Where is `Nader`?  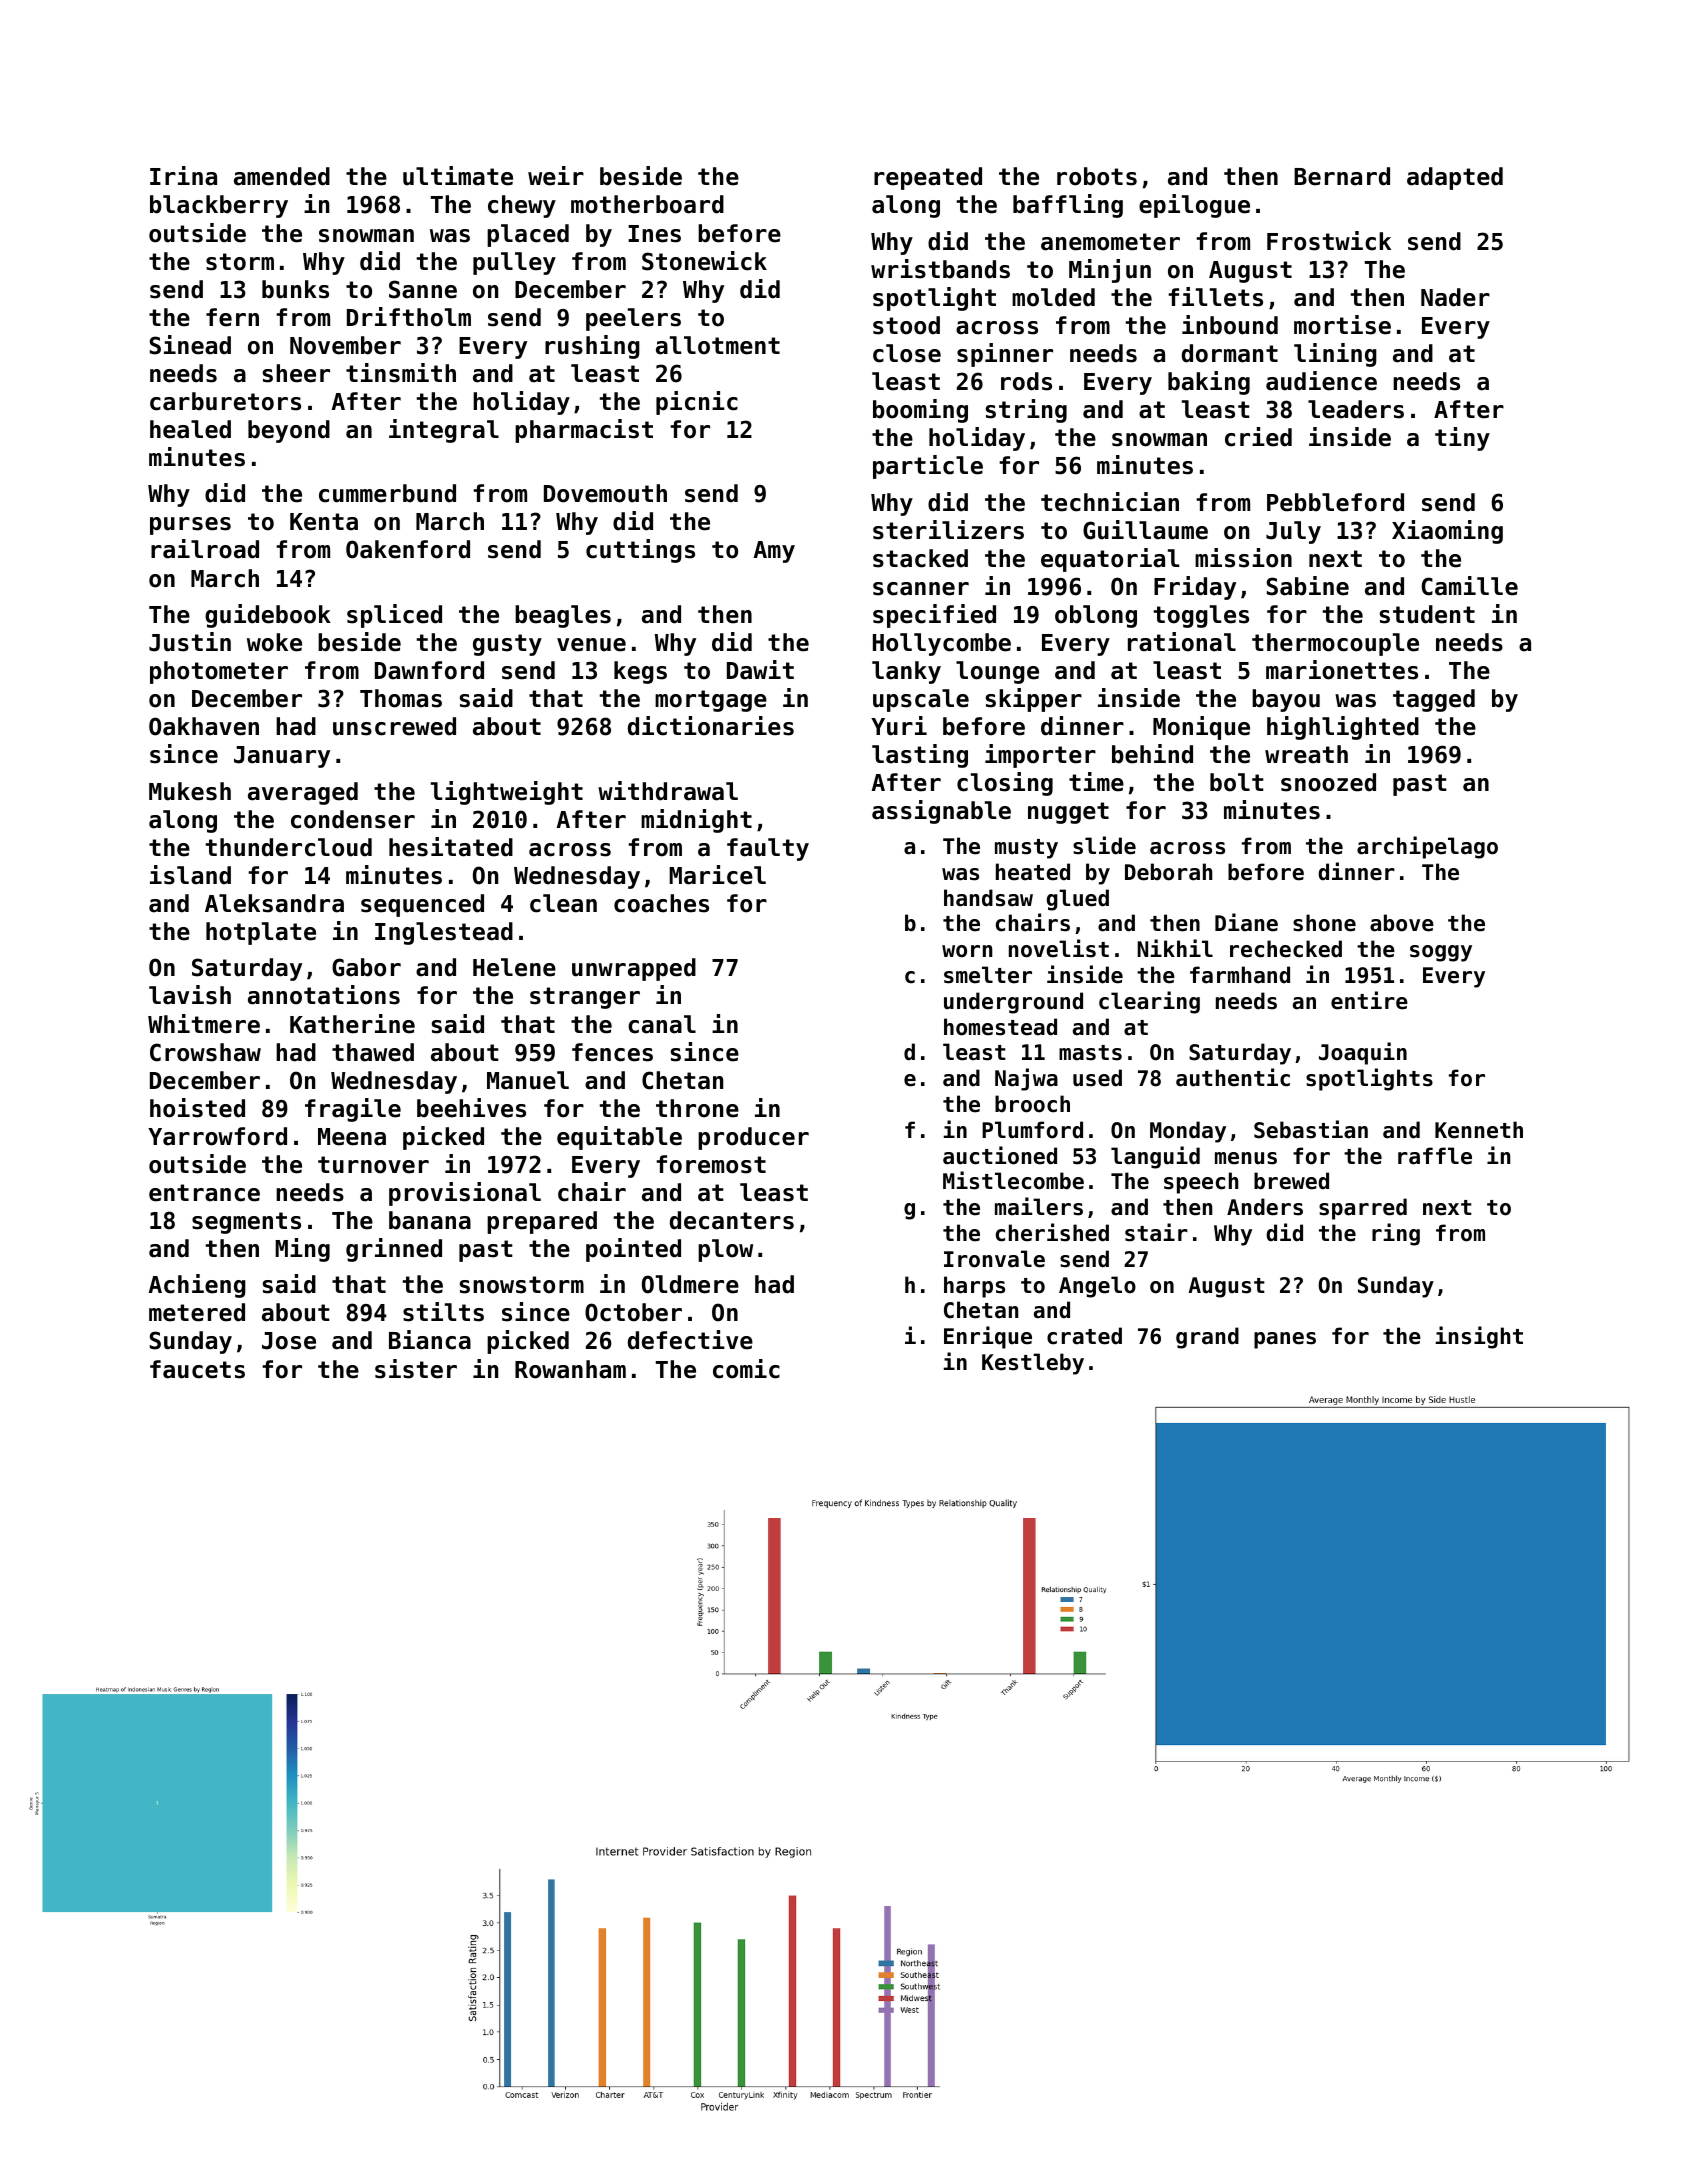
Nader is located at coordinates (1455, 297).
